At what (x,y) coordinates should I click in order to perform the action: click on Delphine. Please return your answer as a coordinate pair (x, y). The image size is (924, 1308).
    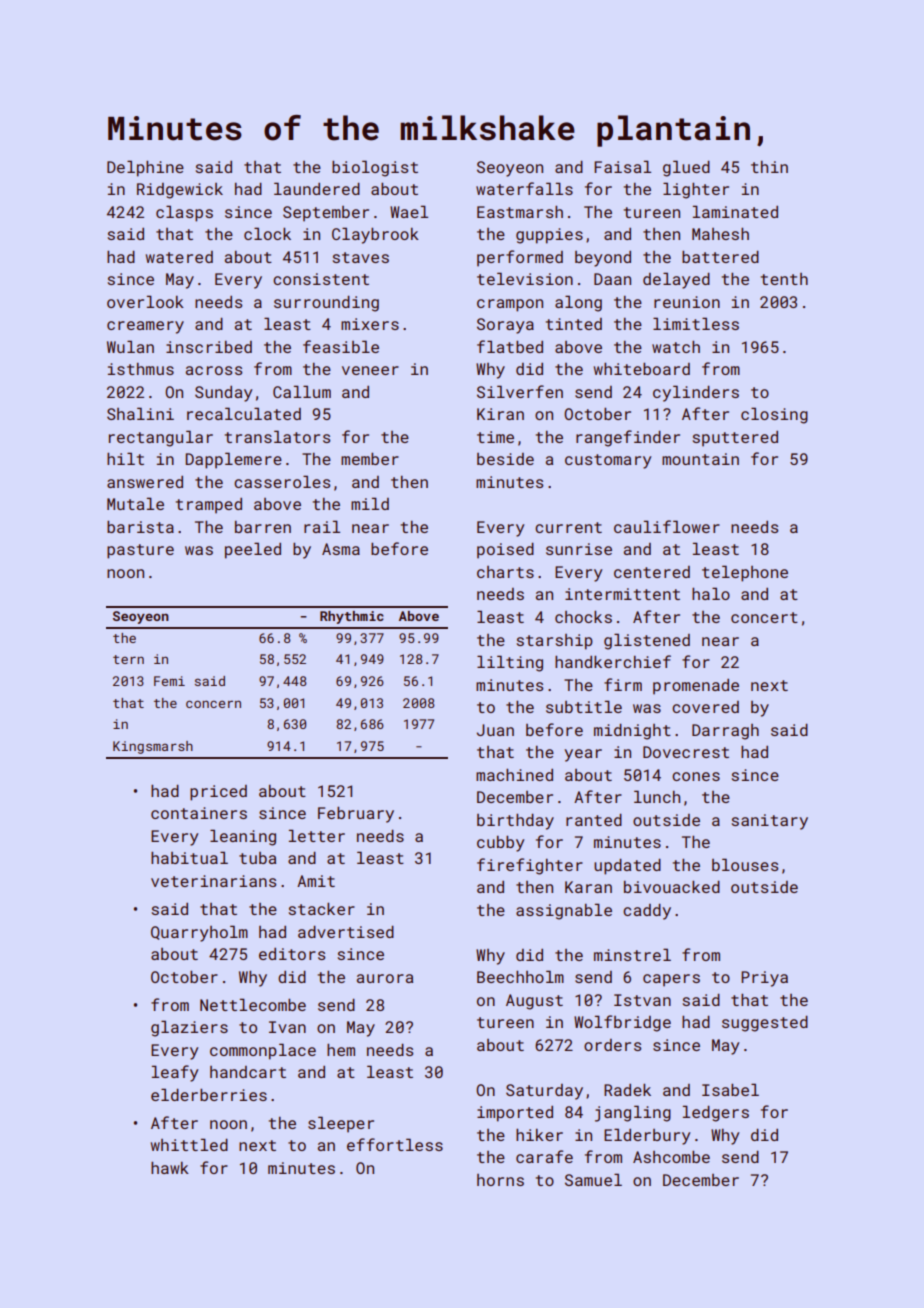
    Looking at the image, I should click on (145, 168).
